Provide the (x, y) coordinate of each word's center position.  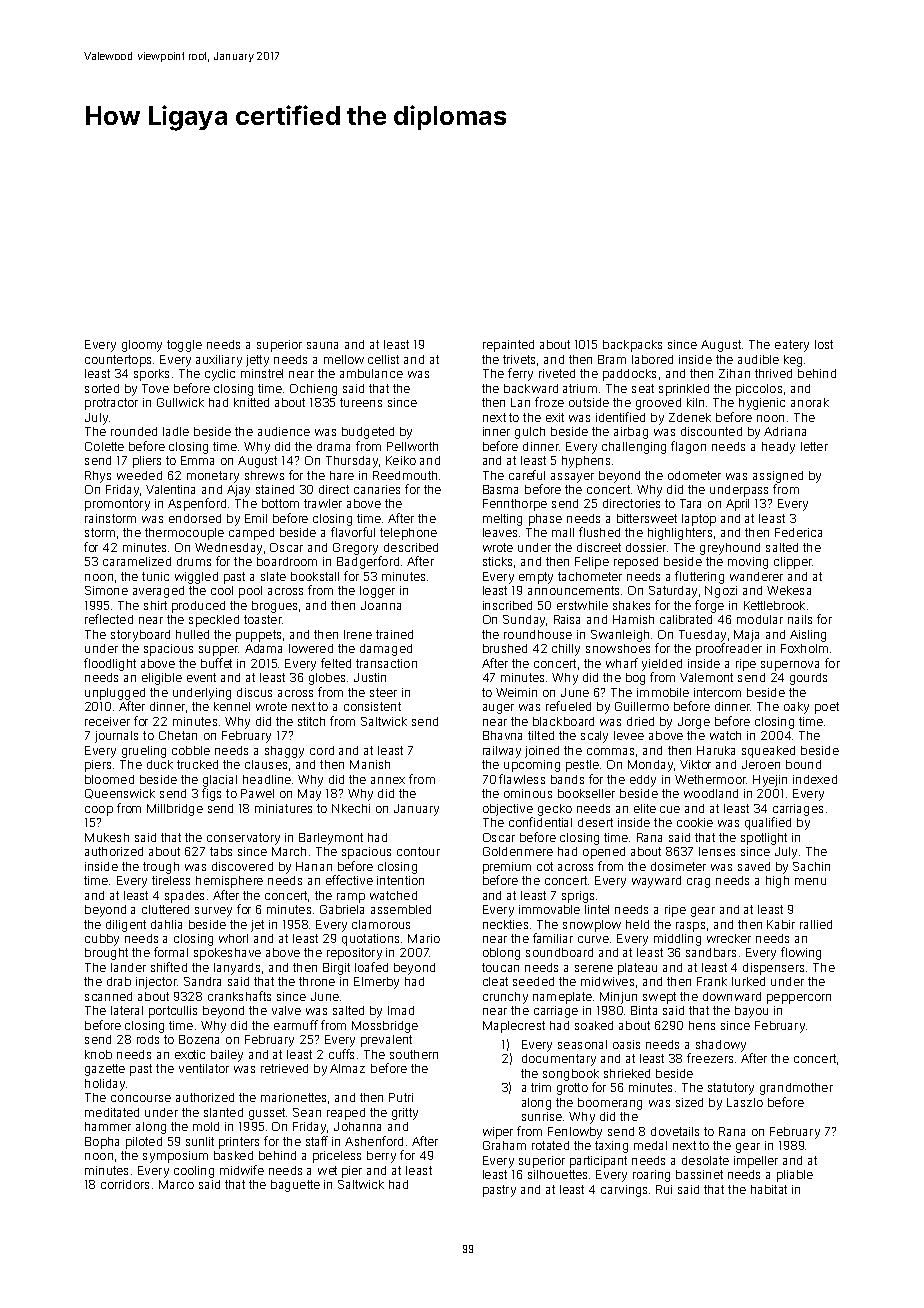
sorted (102, 388)
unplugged (115, 694)
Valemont (706, 677)
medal (650, 1145)
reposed (636, 563)
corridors (125, 1184)
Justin (370, 677)
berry (381, 1157)
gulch (530, 433)
